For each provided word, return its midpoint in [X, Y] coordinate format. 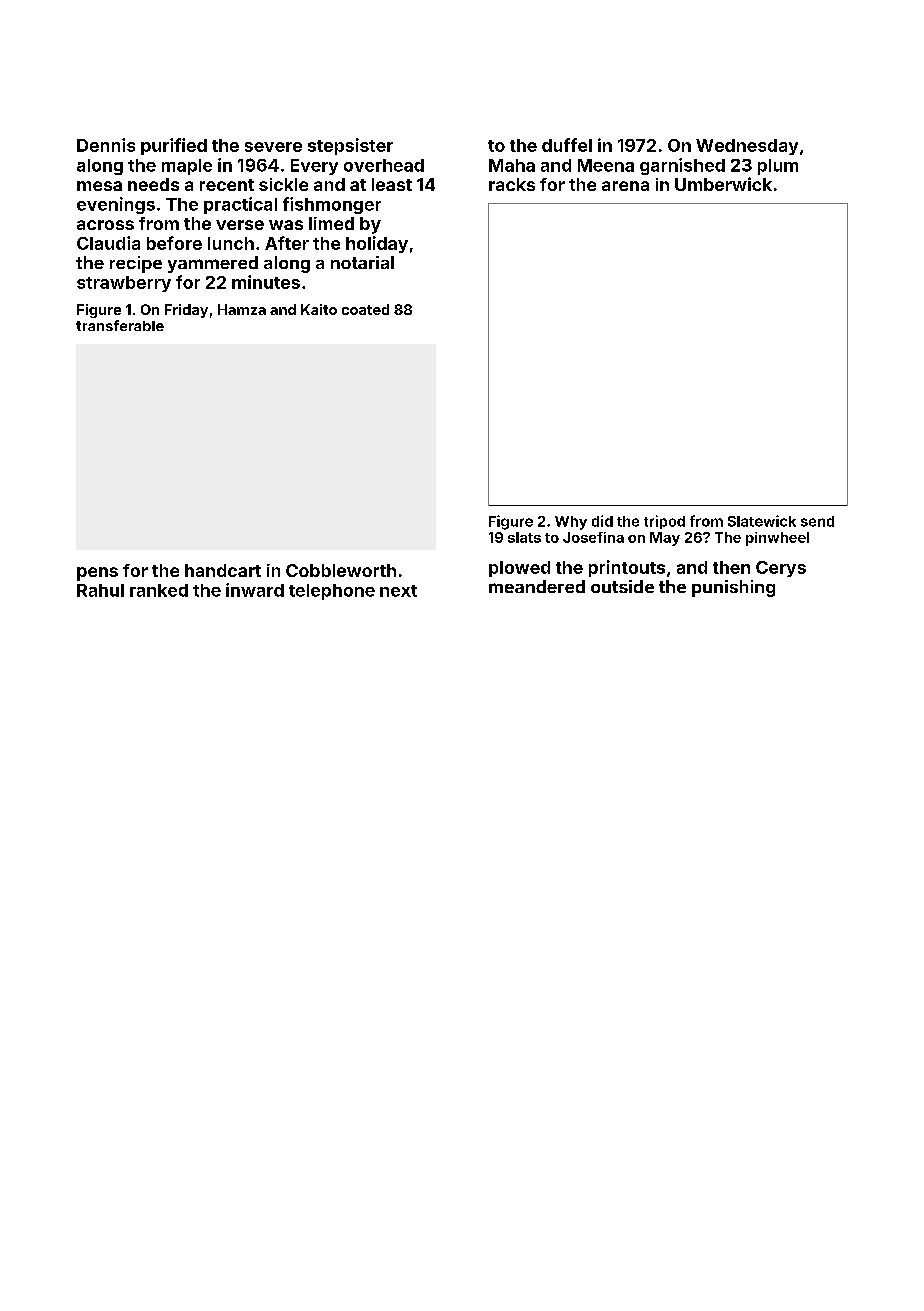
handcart [223, 570]
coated [365, 309]
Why [571, 523]
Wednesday [747, 147]
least [392, 184]
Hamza [242, 309]
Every [314, 167]
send [817, 521]
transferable [120, 325]
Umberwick [723, 184]
